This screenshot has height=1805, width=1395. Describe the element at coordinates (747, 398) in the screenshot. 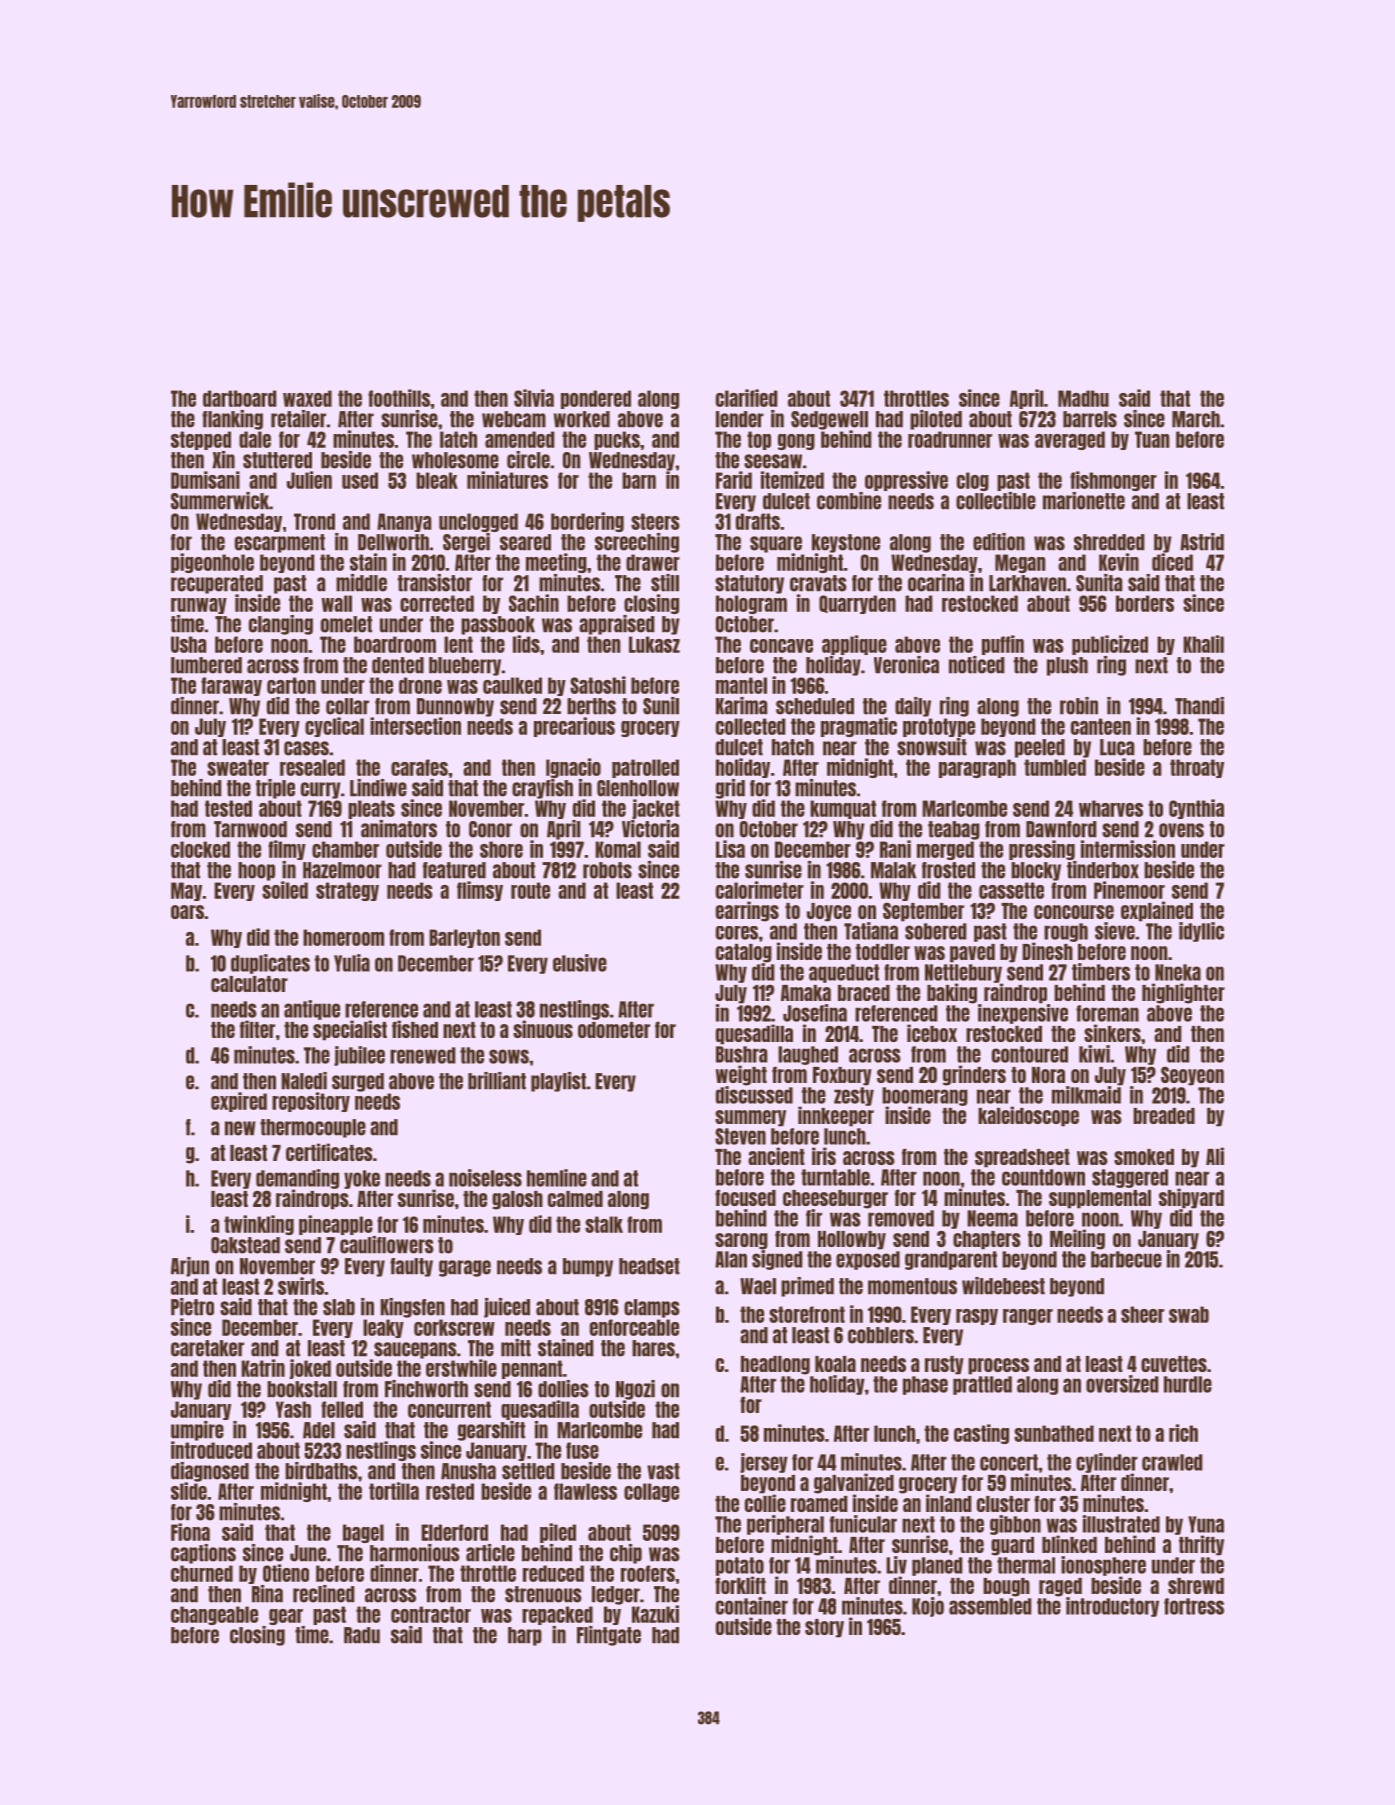

I see `clarified` at that location.
